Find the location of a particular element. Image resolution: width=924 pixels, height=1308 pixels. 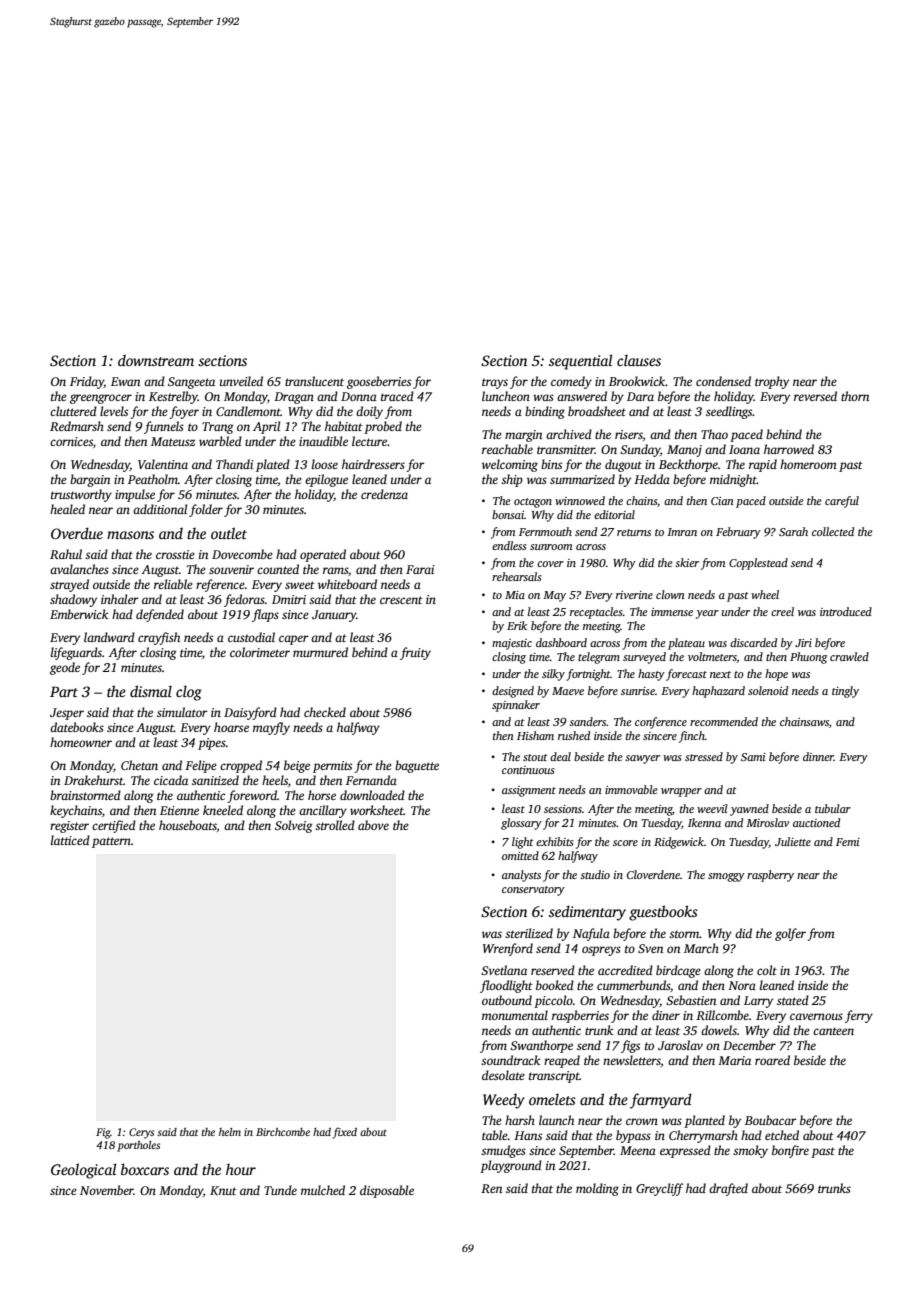

funnels is located at coordinates (164, 427).
